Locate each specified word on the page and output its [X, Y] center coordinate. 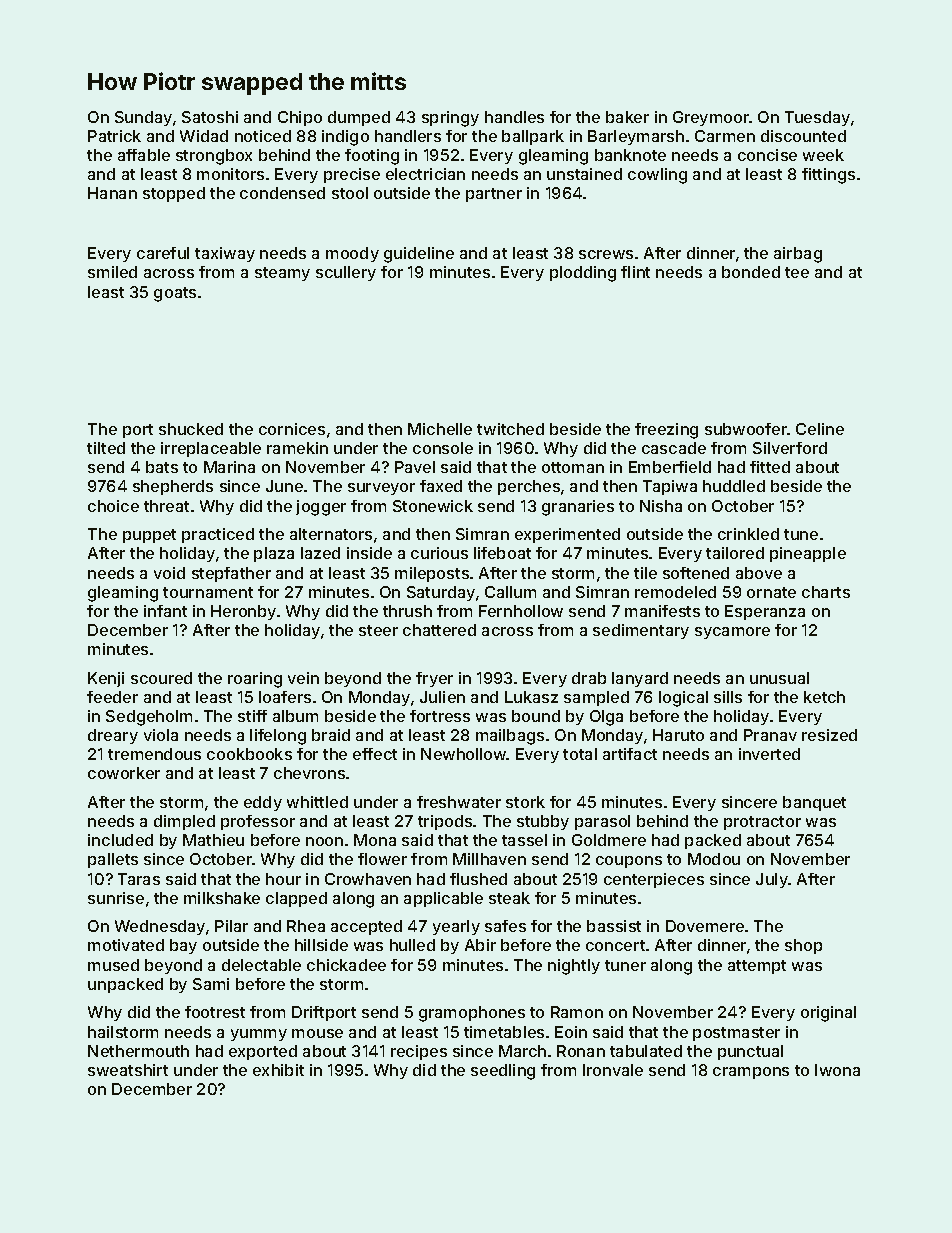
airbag [798, 255]
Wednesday [160, 927]
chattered [439, 630]
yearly [456, 927]
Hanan [112, 193]
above [759, 573]
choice [113, 506]
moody [352, 254]
